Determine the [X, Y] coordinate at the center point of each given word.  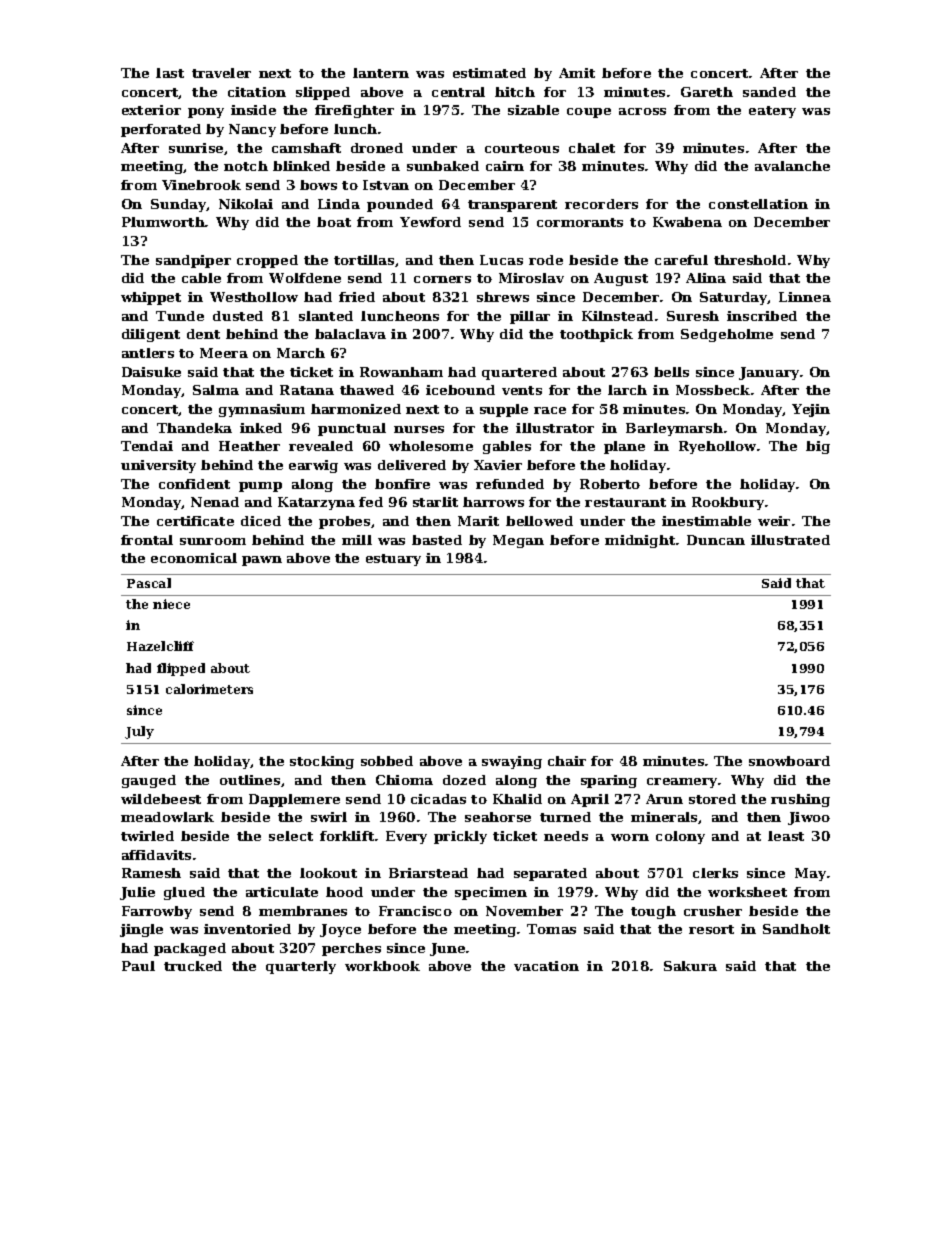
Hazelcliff [160, 646]
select [291, 836]
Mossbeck [713, 390]
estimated [489, 73]
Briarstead [428, 873]
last [170, 73]
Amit [577, 73]
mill [357, 540]
